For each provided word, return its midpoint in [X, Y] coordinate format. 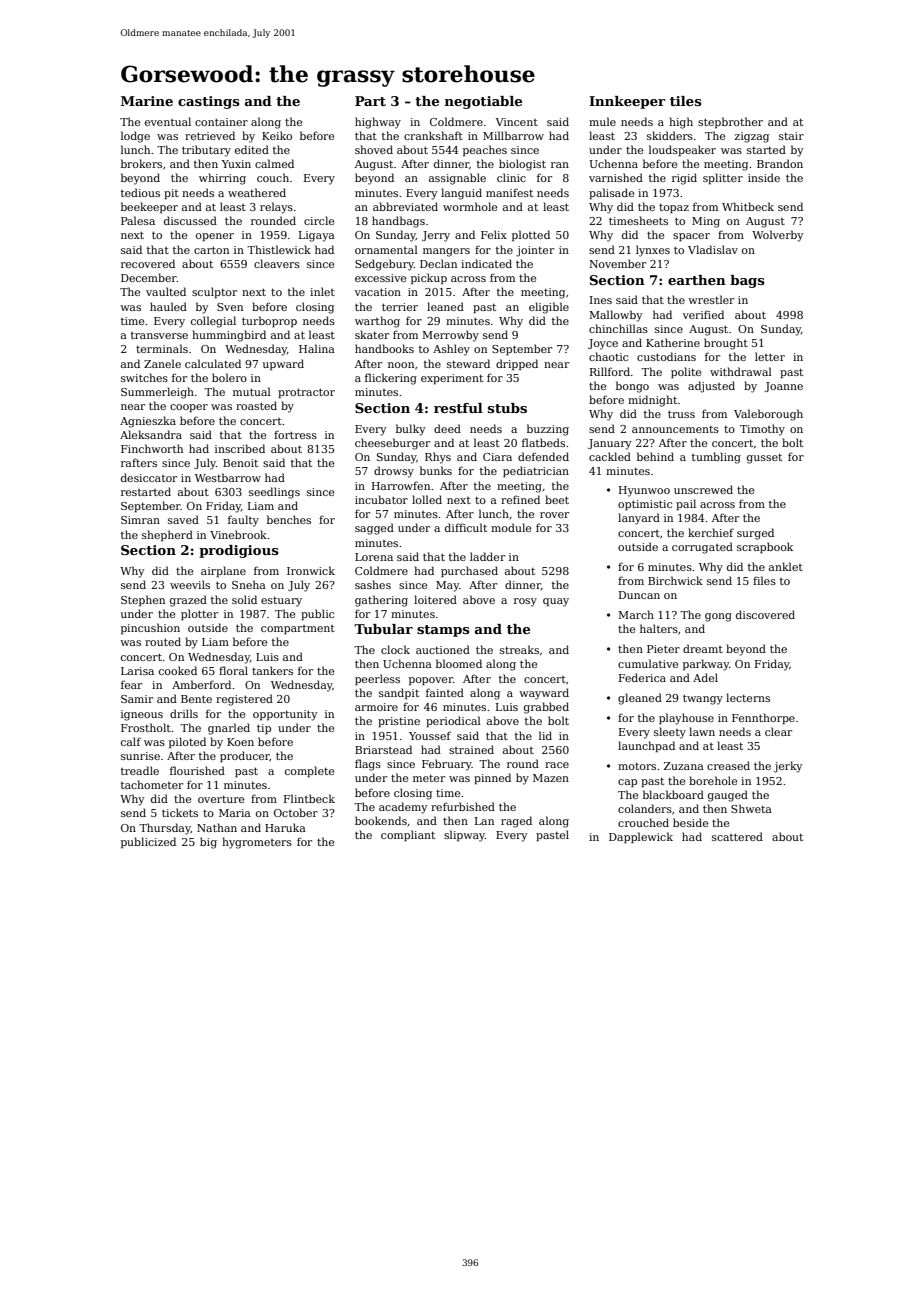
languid [461, 194]
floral [233, 670]
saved [183, 519]
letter [770, 356]
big [208, 843]
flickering [391, 379]
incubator [381, 499]
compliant [408, 835]
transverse [159, 335]
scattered [737, 836]
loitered [435, 599]
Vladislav [713, 249]
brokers [141, 163]
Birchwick [675, 580]
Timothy [762, 430]
